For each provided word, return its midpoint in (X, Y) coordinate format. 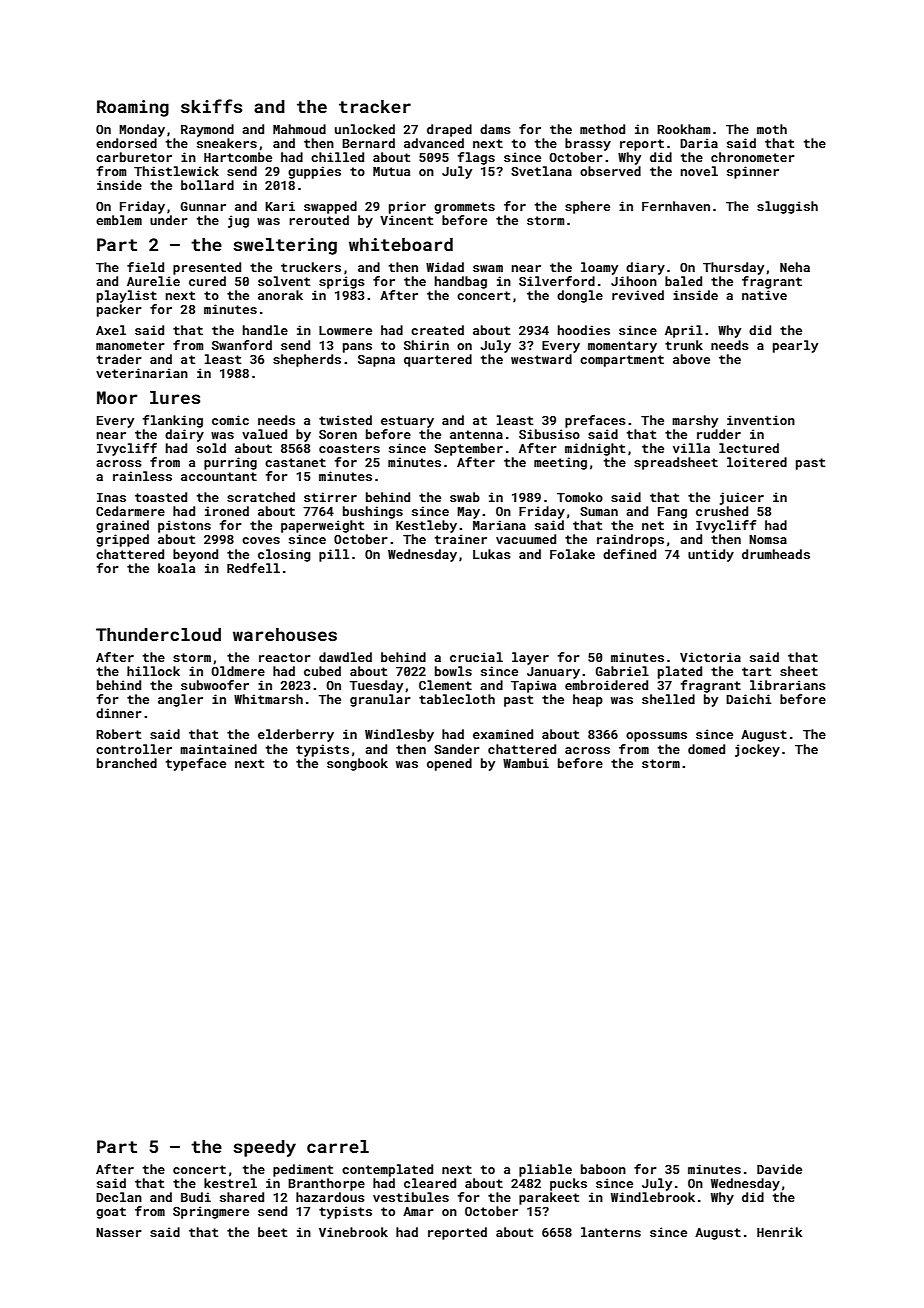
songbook (357, 764)
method (602, 129)
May (468, 513)
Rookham (684, 129)
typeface (196, 764)
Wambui (526, 763)
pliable (545, 1170)
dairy (184, 435)
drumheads (776, 554)
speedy (264, 1148)
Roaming (133, 108)
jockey (757, 750)
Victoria (710, 657)
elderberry (296, 735)
